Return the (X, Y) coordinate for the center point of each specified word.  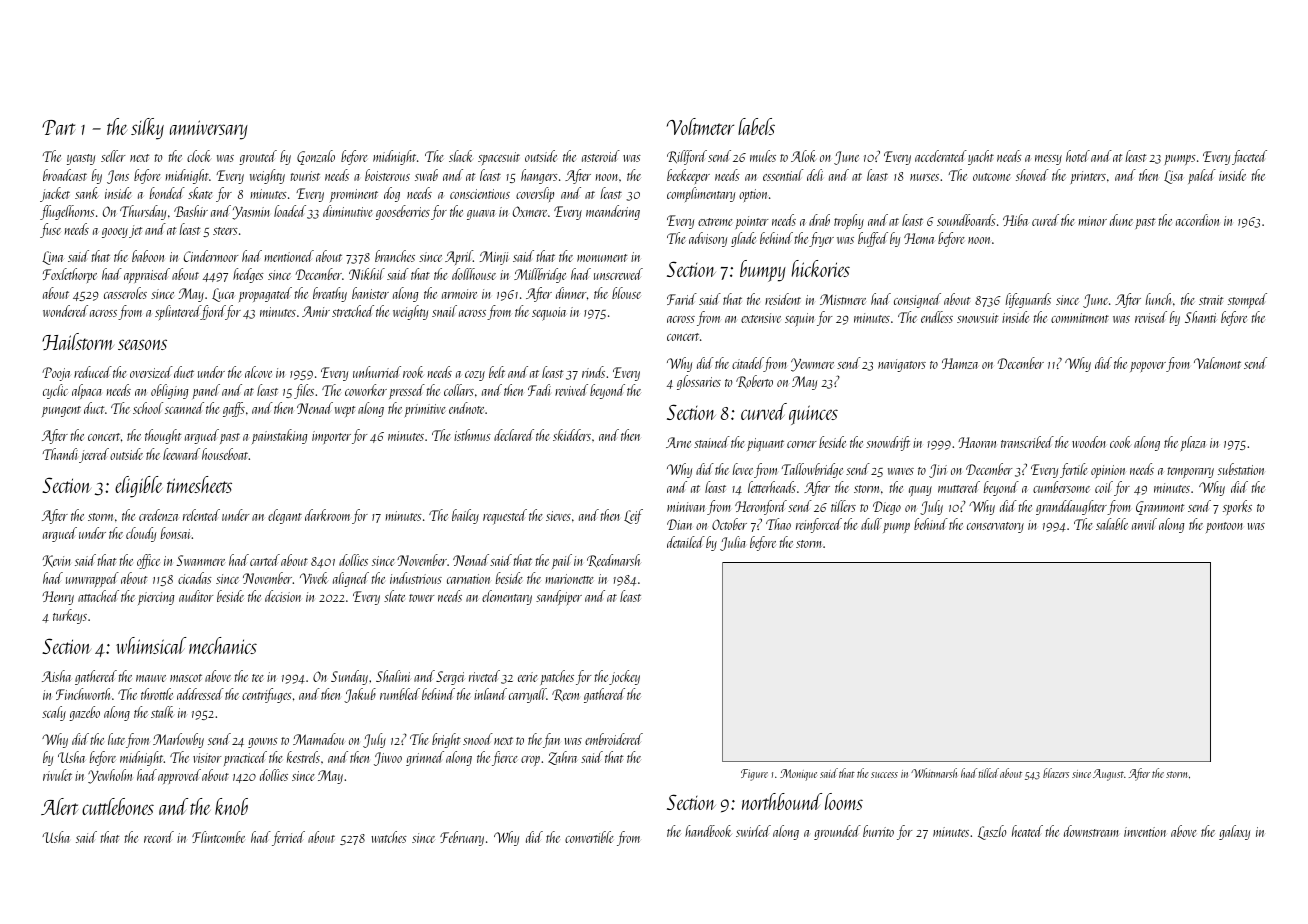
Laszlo (992, 832)
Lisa (1173, 177)
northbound (782, 801)
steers (225, 231)
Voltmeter (700, 126)
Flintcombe (218, 837)
